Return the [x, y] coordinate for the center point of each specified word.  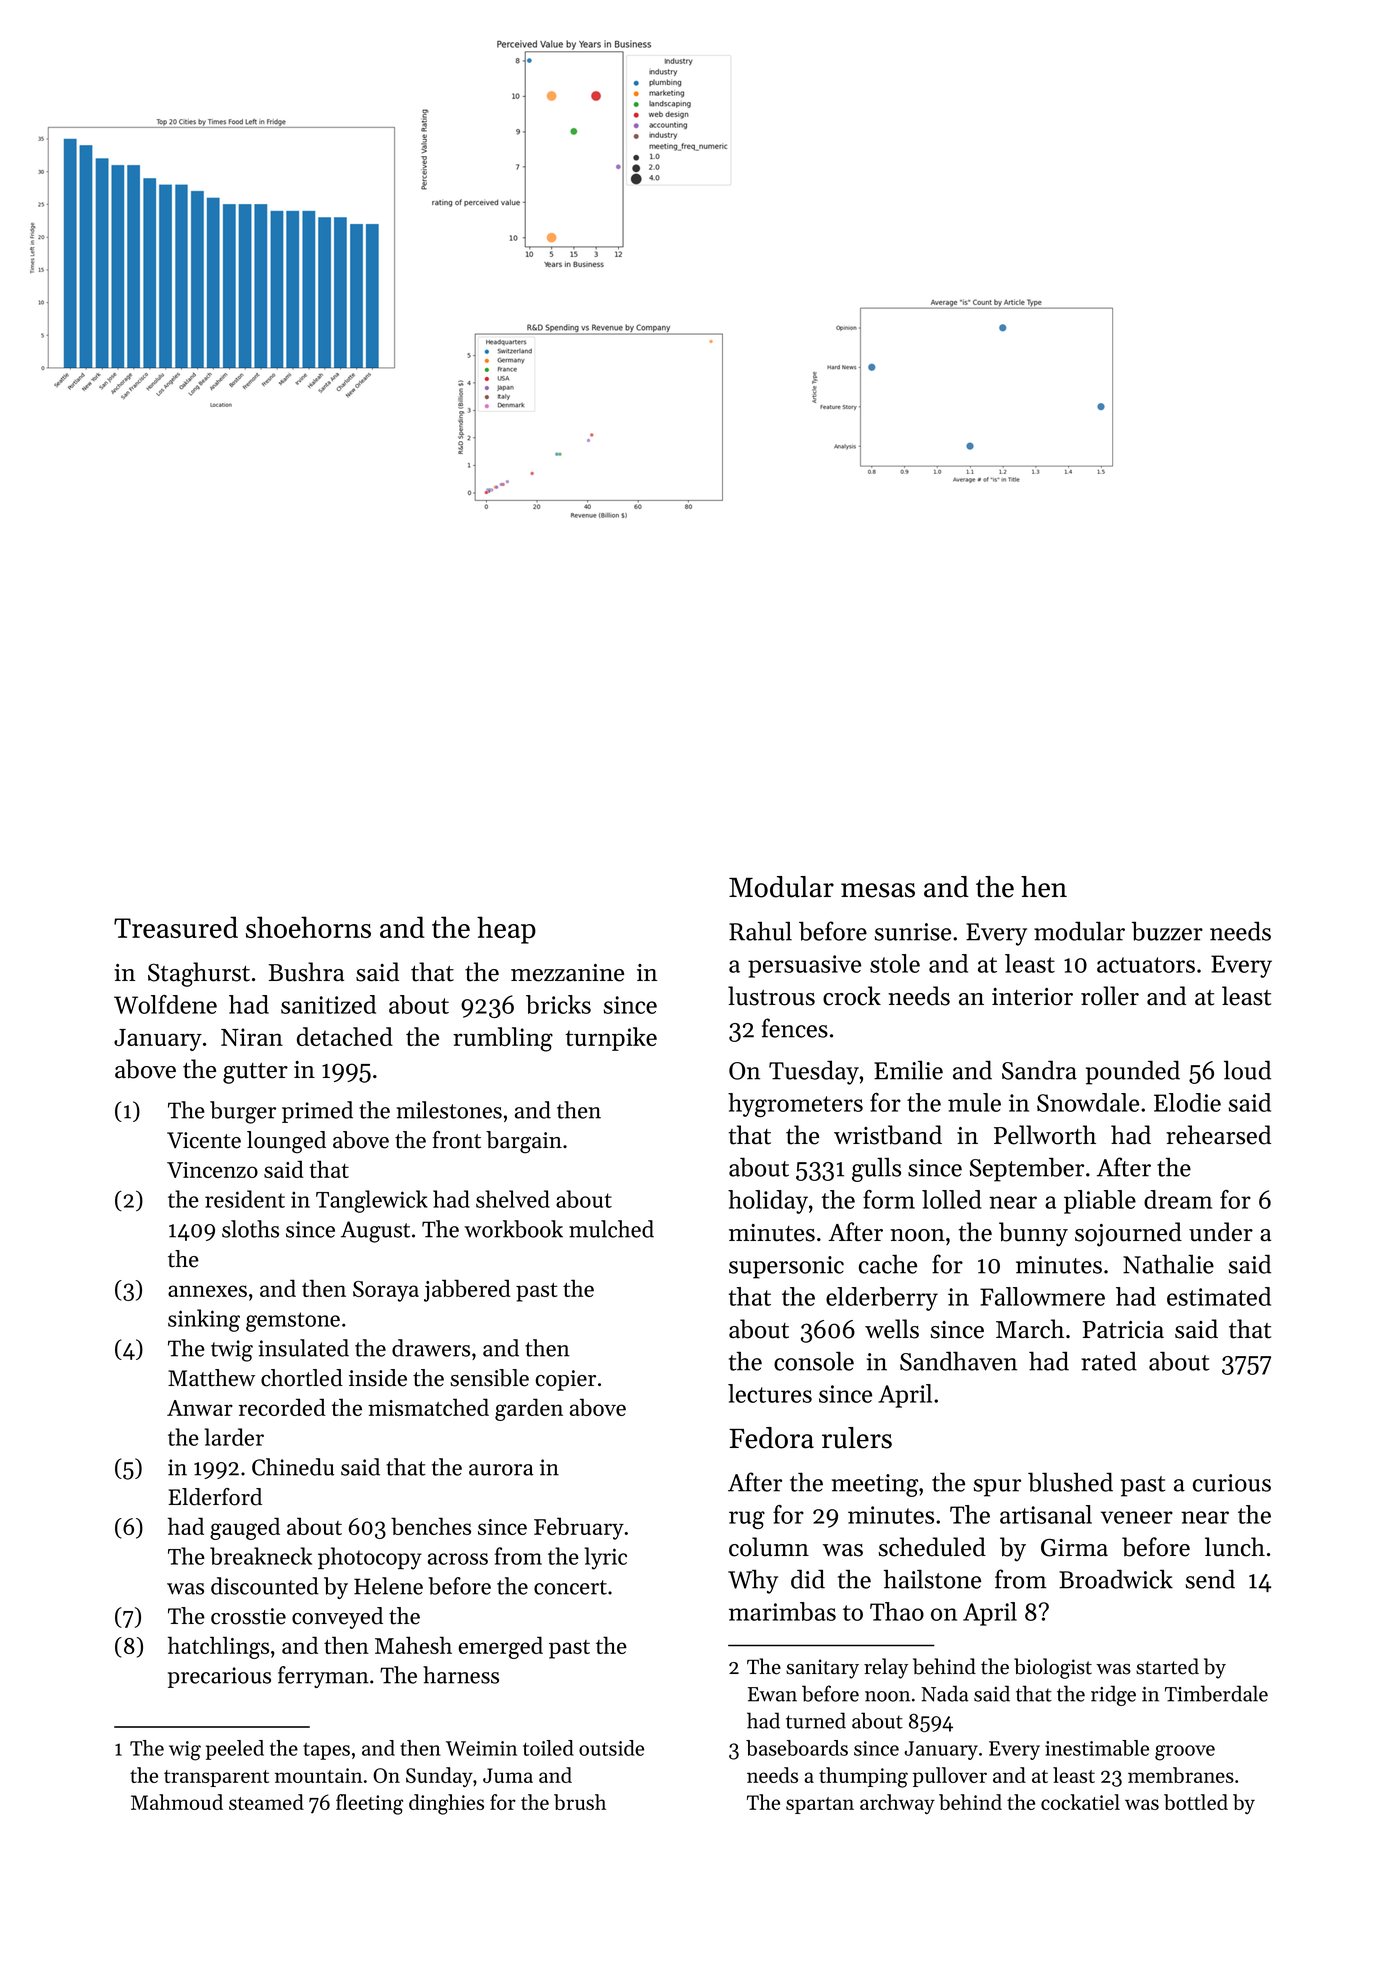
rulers [857, 1438]
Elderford [215, 1497]
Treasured [176, 927]
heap [506, 930]
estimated [1219, 1296]
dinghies [446, 1804]
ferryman [323, 1677]
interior [1032, 997]
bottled [1196, 1802]
